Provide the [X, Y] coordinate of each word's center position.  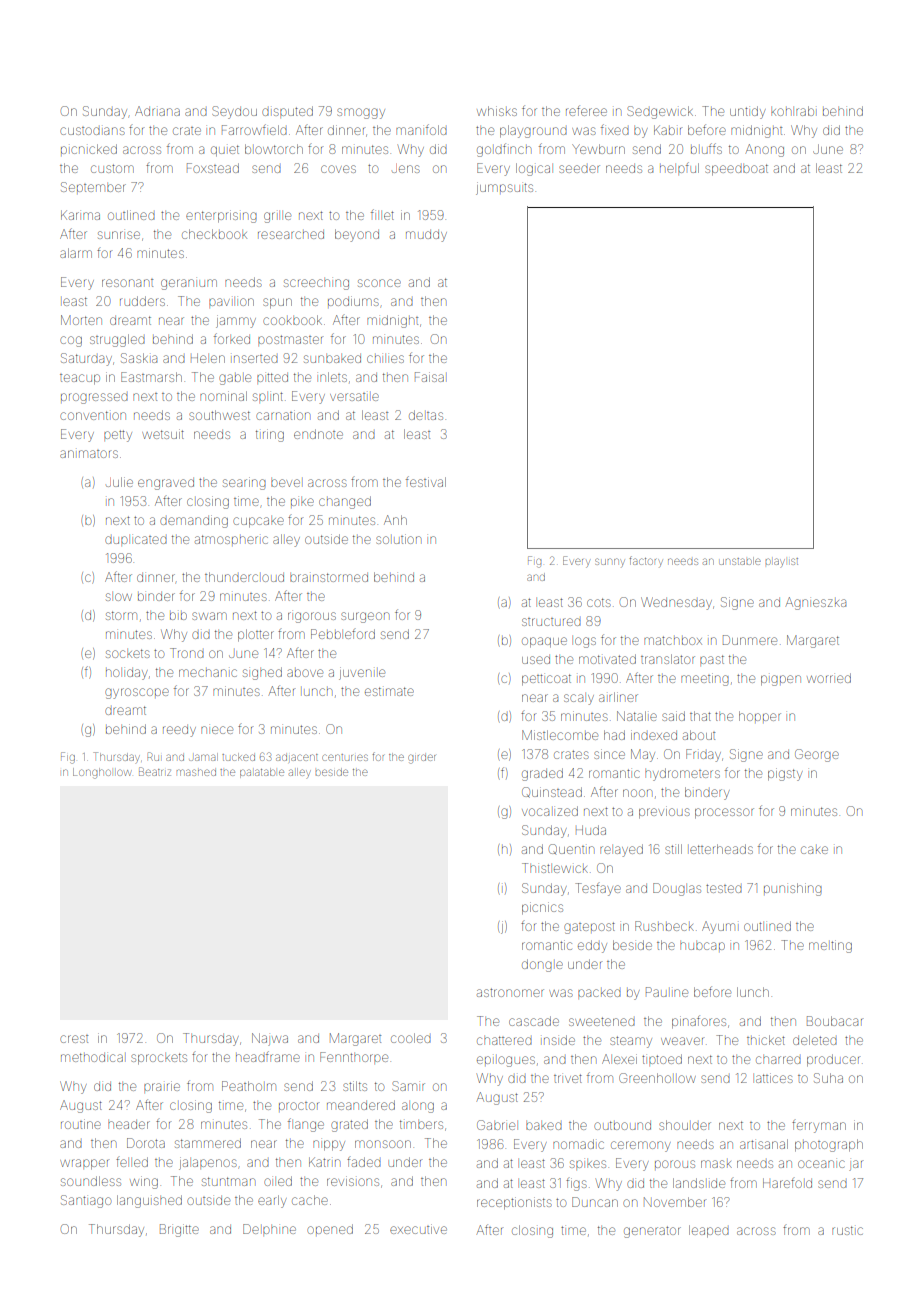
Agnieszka [815, 603]
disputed [287, 111]
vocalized [550, 811]
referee [586, 110]
